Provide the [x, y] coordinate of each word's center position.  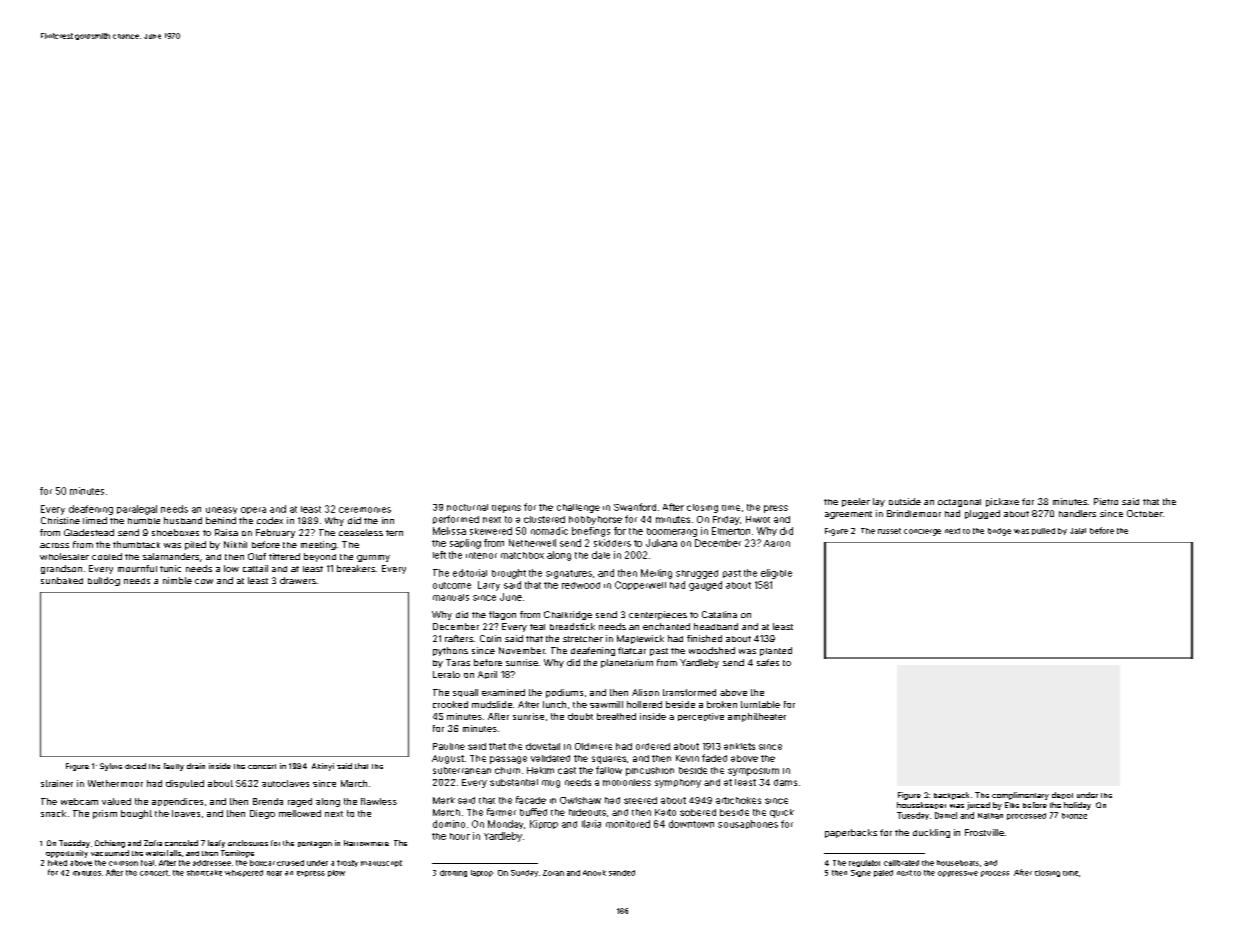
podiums [564, 693]
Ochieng [110, 844]
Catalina [719, 614]
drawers [298, 580]
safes [768, 662]
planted [776, 651]
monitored [628, 824]
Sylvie [111, 767]
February [275, 533]
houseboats [958, 863]
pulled [1043, 531]
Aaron [777, 543]
